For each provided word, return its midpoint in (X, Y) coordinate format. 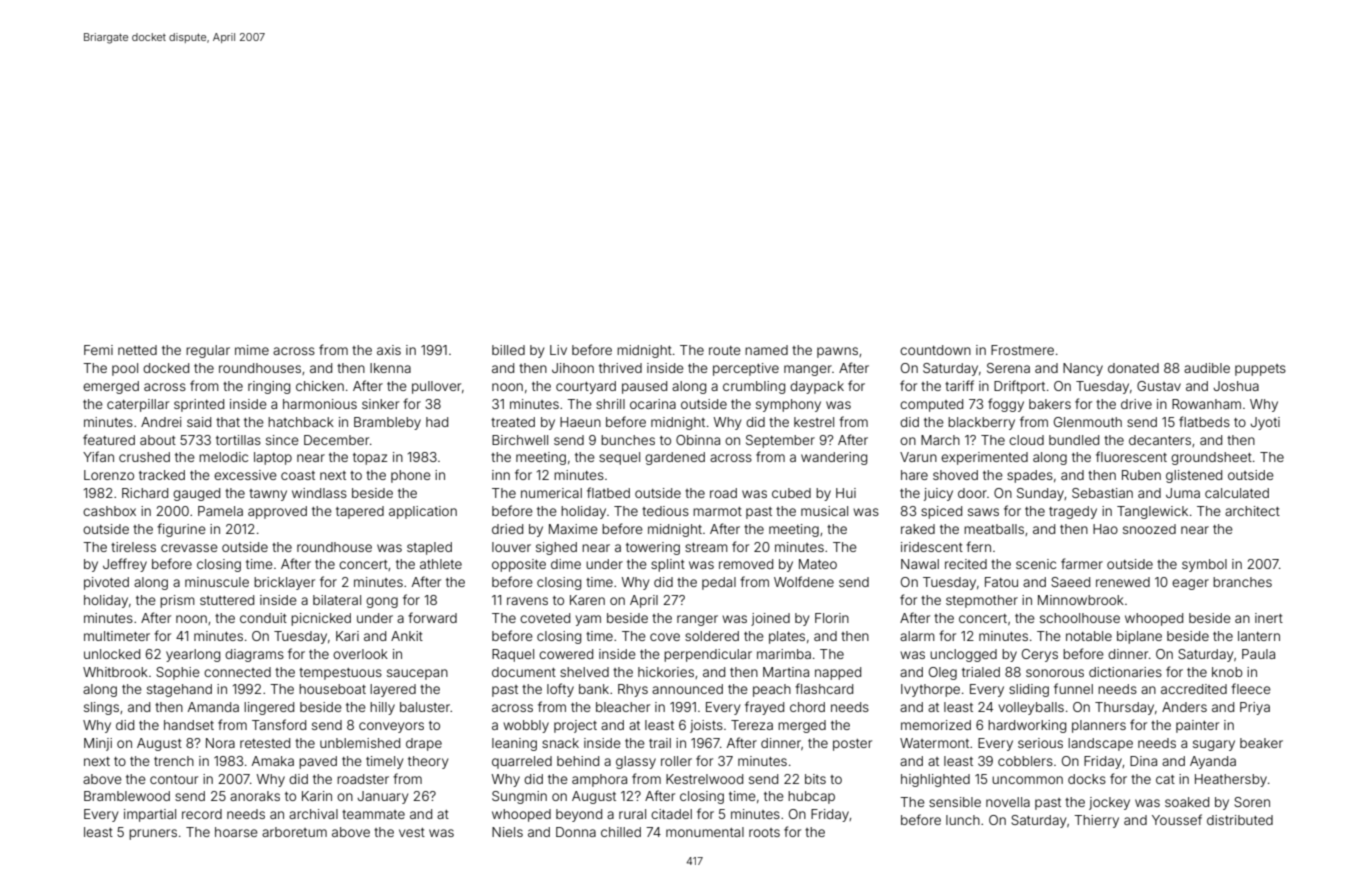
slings (101, 708)
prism (177, 601)
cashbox (109, 511)
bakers (1050, 404)
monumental (705, 832)
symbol (1204, 565)
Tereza (752, 725)
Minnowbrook (1081, 600)
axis (389, 350)
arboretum (294, 832)
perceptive (746, 369)
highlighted (935, 780)
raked (918, 529)
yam (588, 620)
